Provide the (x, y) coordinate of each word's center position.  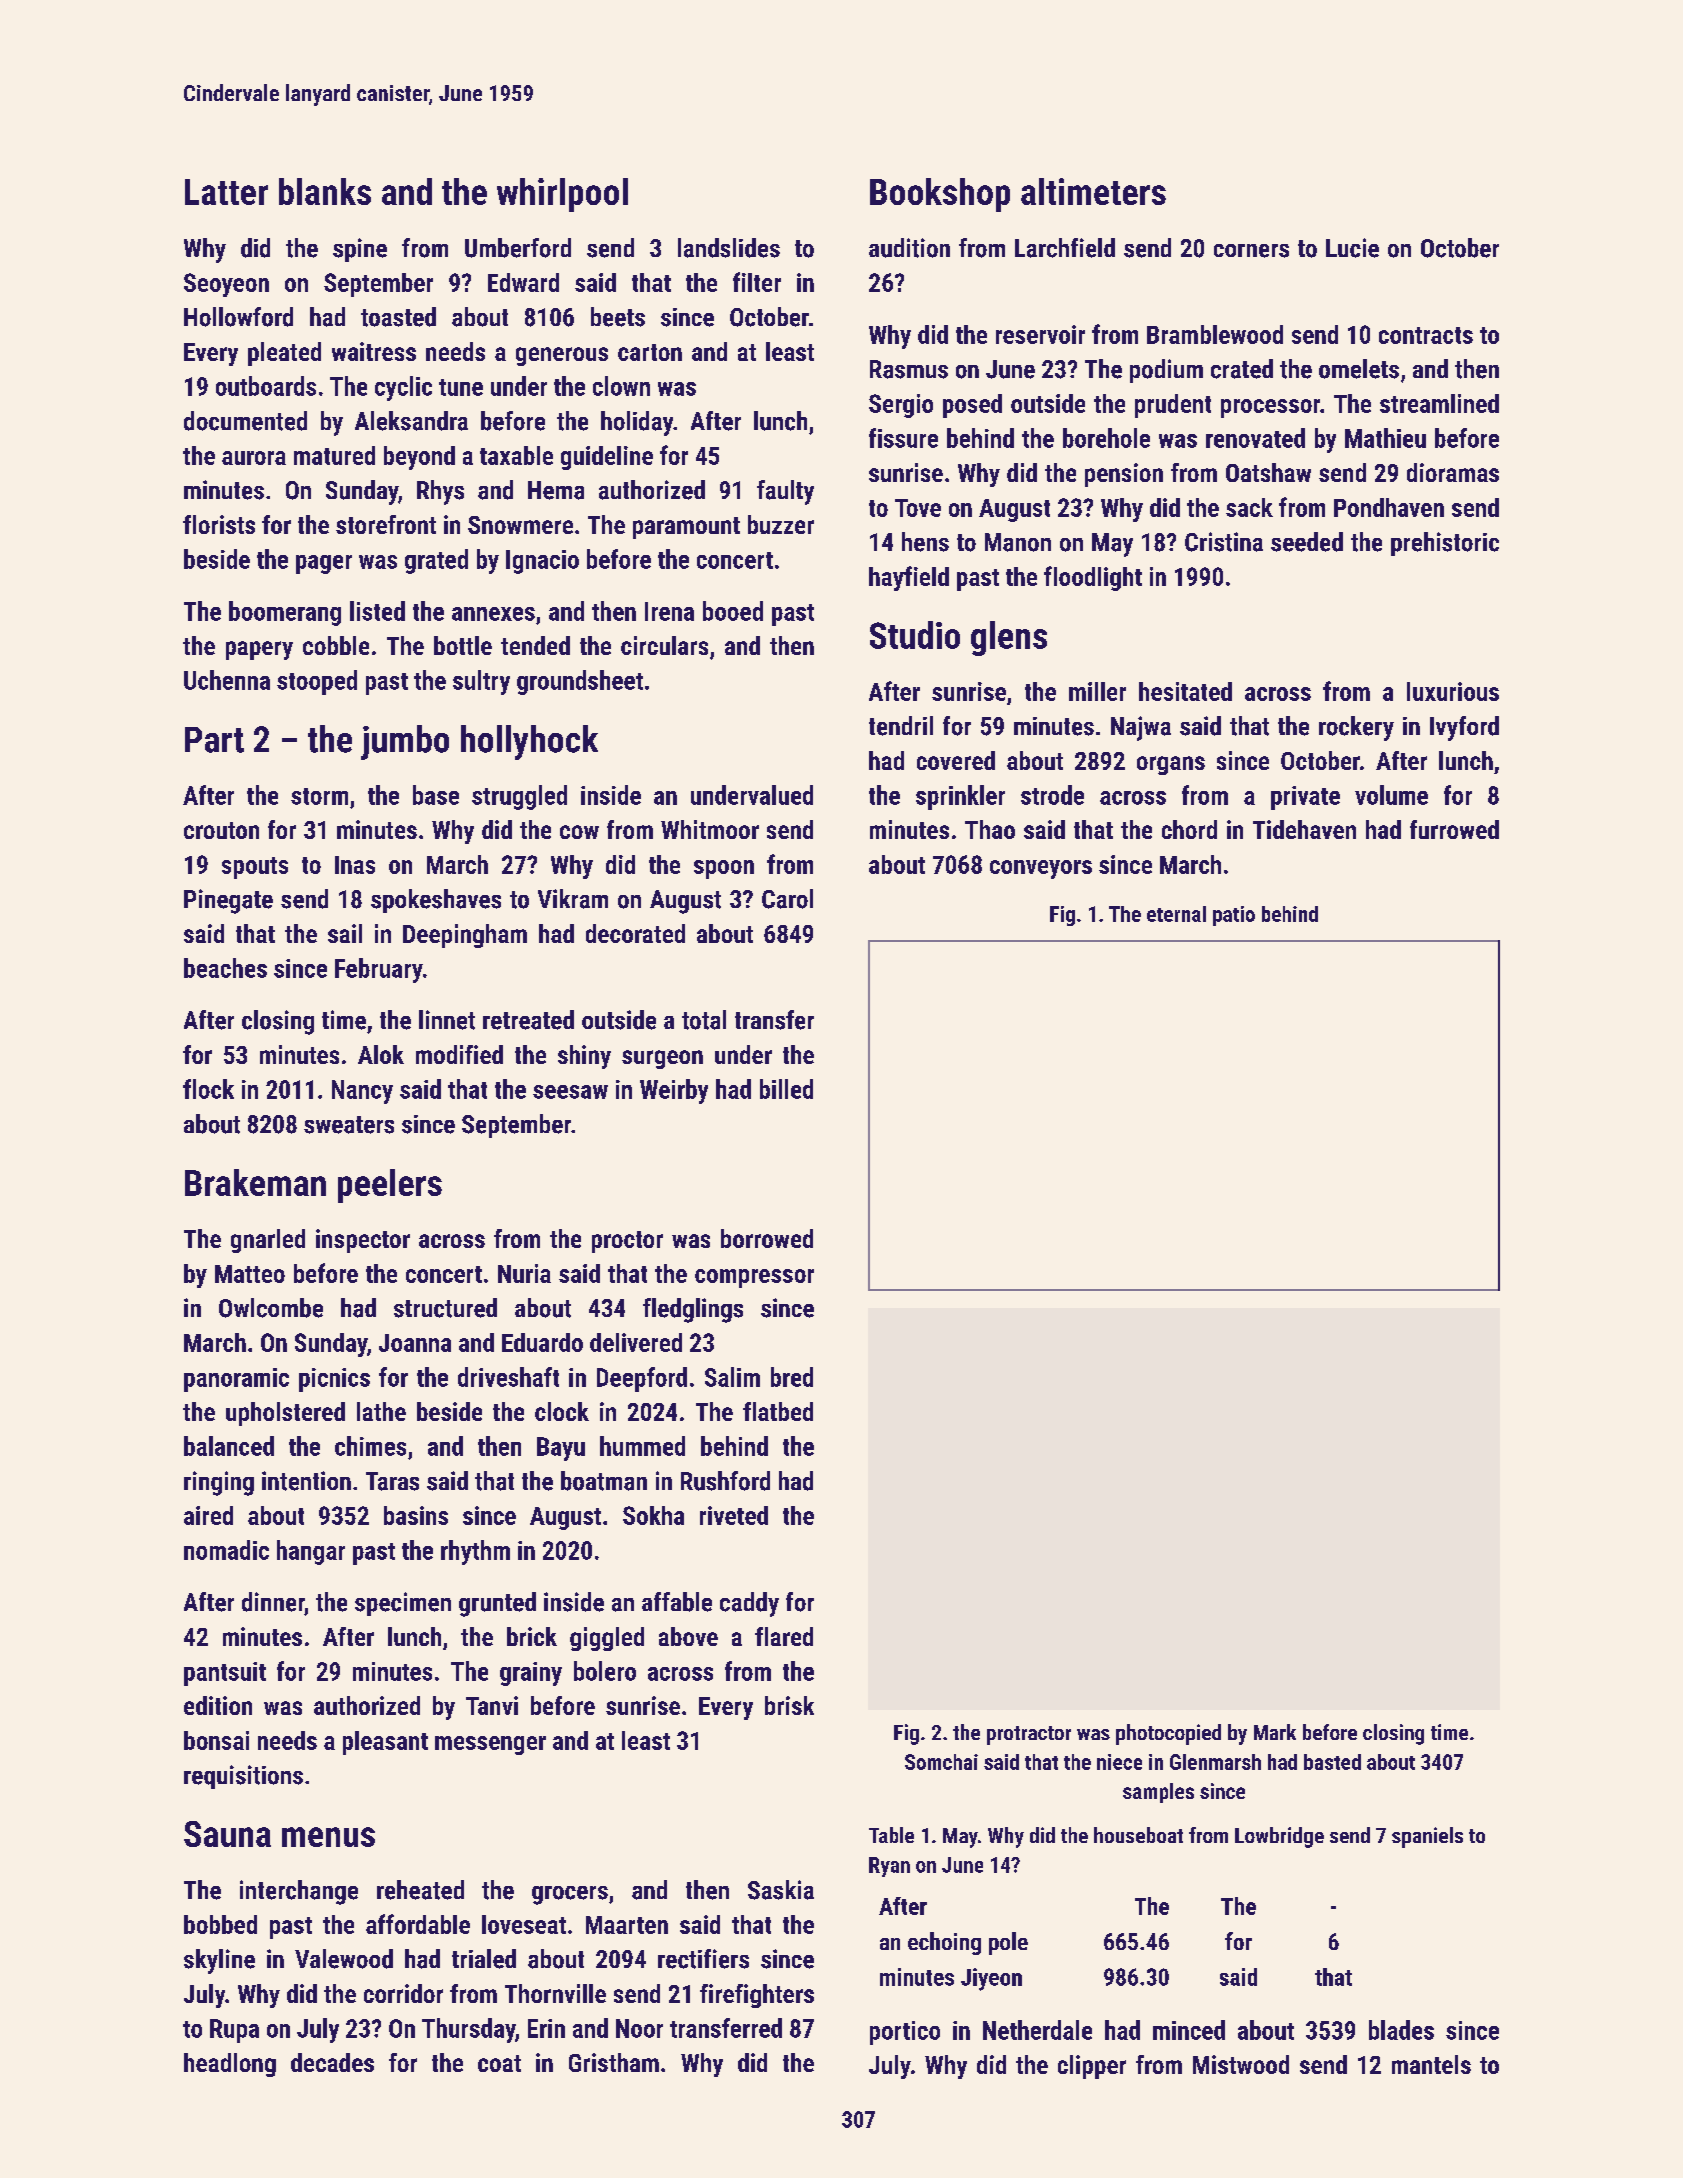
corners (1251, 251)
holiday (637, 423)
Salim (732, 1377)
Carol (787, 899)
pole (1008, 1943)
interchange (299, 1892)
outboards (266, 386)
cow (579, 832)
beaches (225, 968)
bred (792, 1377)
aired (208, 1515)
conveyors (1041, 869)
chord (1189, 829)
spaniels (1427, 1837)
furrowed (1454, 829)
